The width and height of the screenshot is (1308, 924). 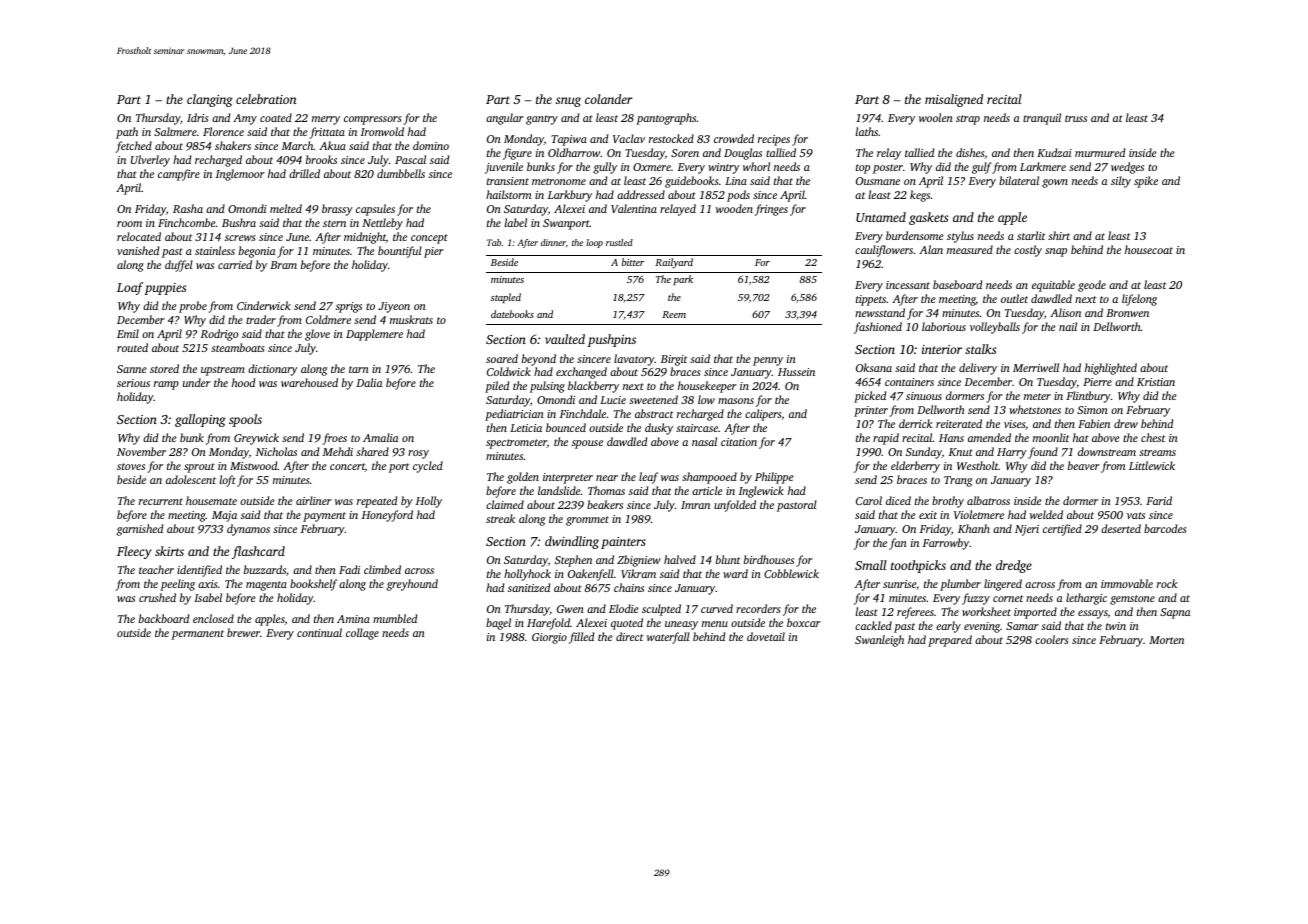 I want to click on flashcard, so click(x=258, y=552).
